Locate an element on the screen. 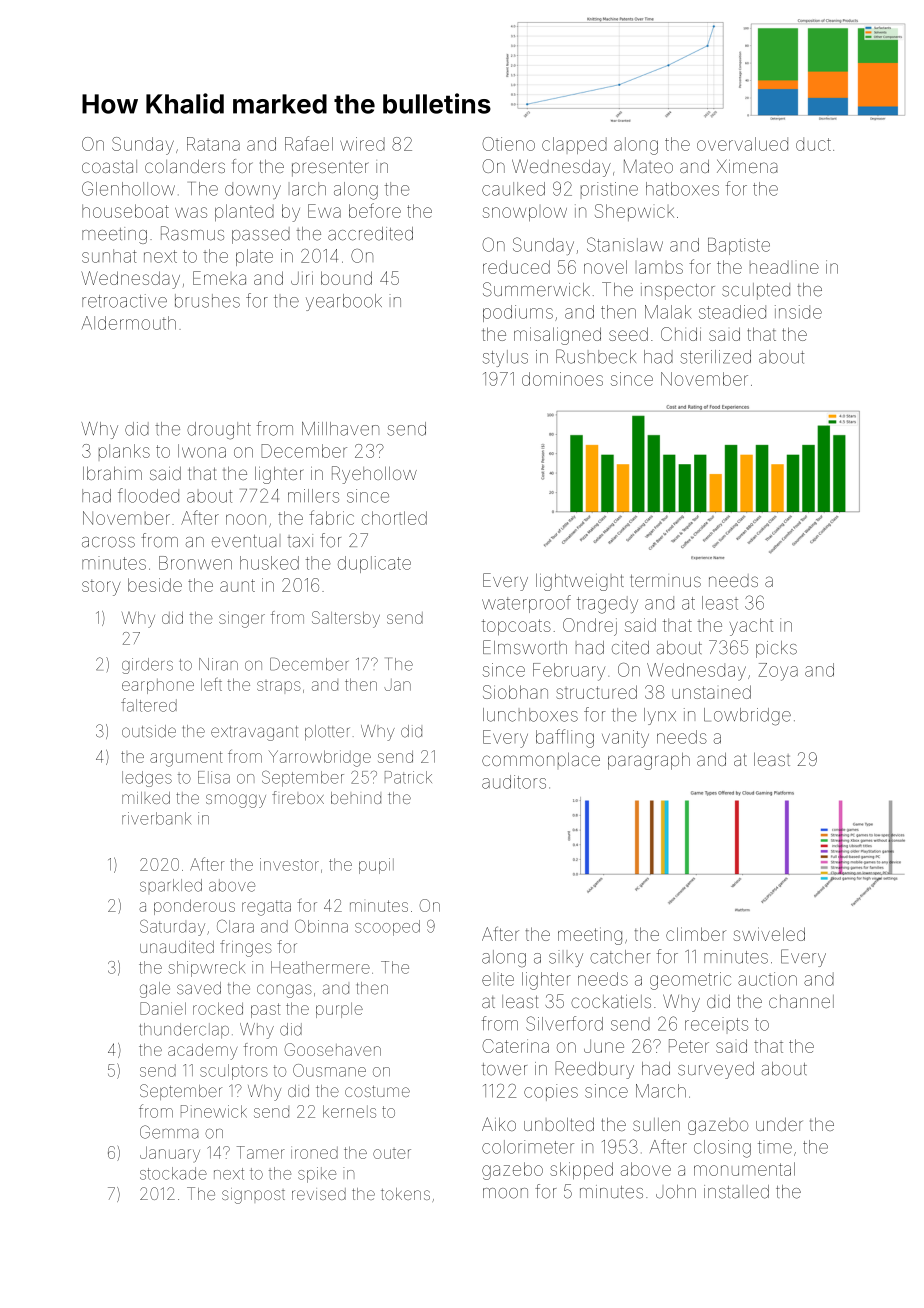 The height and width of the screenshot is (1308, 924). Ximena is located at coordinates (747, 166).
